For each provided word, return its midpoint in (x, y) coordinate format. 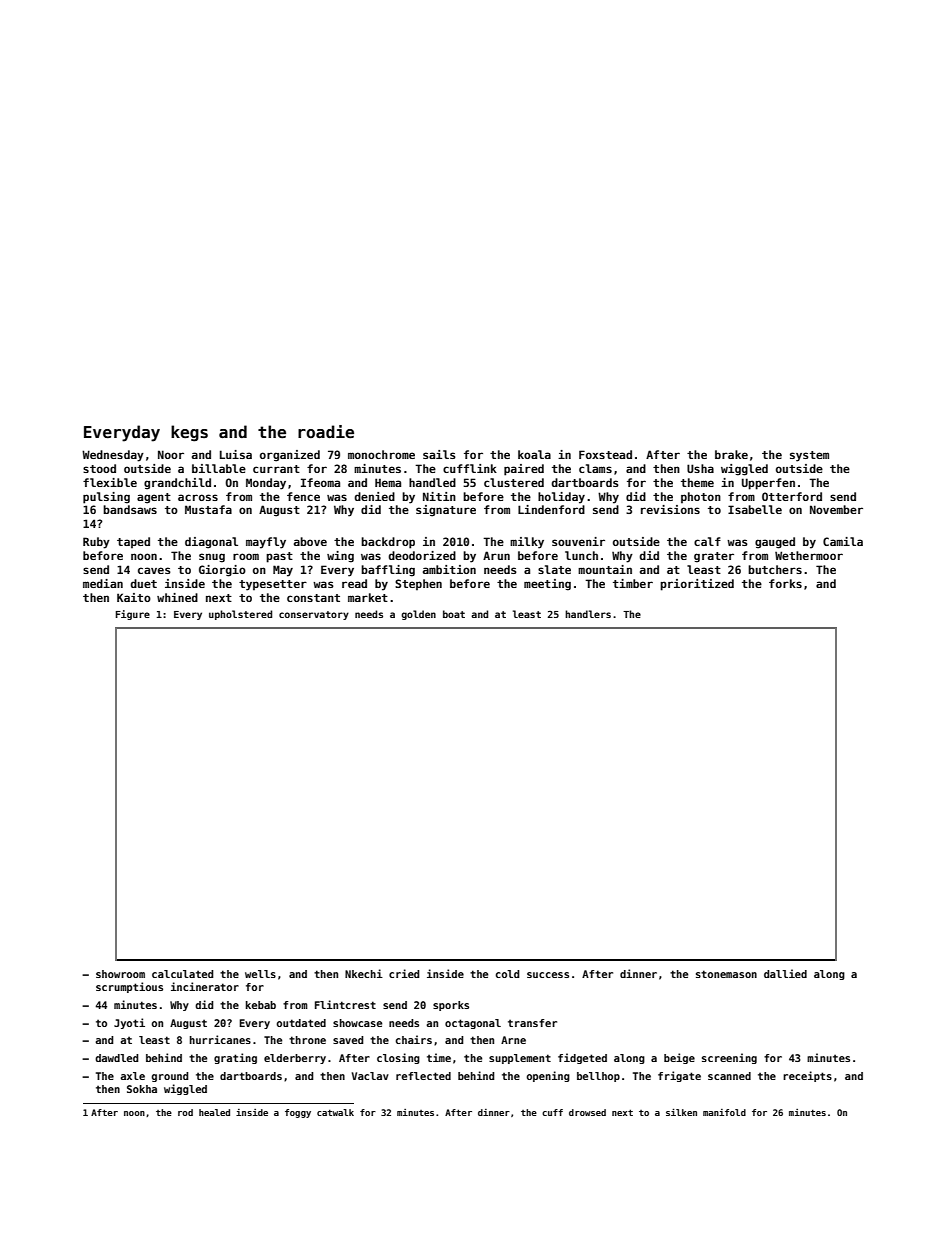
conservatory (314, 615)
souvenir (578, 541)
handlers (588, 614)
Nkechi (364, 973)
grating (235, 1058)
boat (454, 614)
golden (418, 615)
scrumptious (129, 987)
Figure (133, 615)
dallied (785, 973)
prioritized (697, 585)
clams (595, 468)
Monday (266, 484)
